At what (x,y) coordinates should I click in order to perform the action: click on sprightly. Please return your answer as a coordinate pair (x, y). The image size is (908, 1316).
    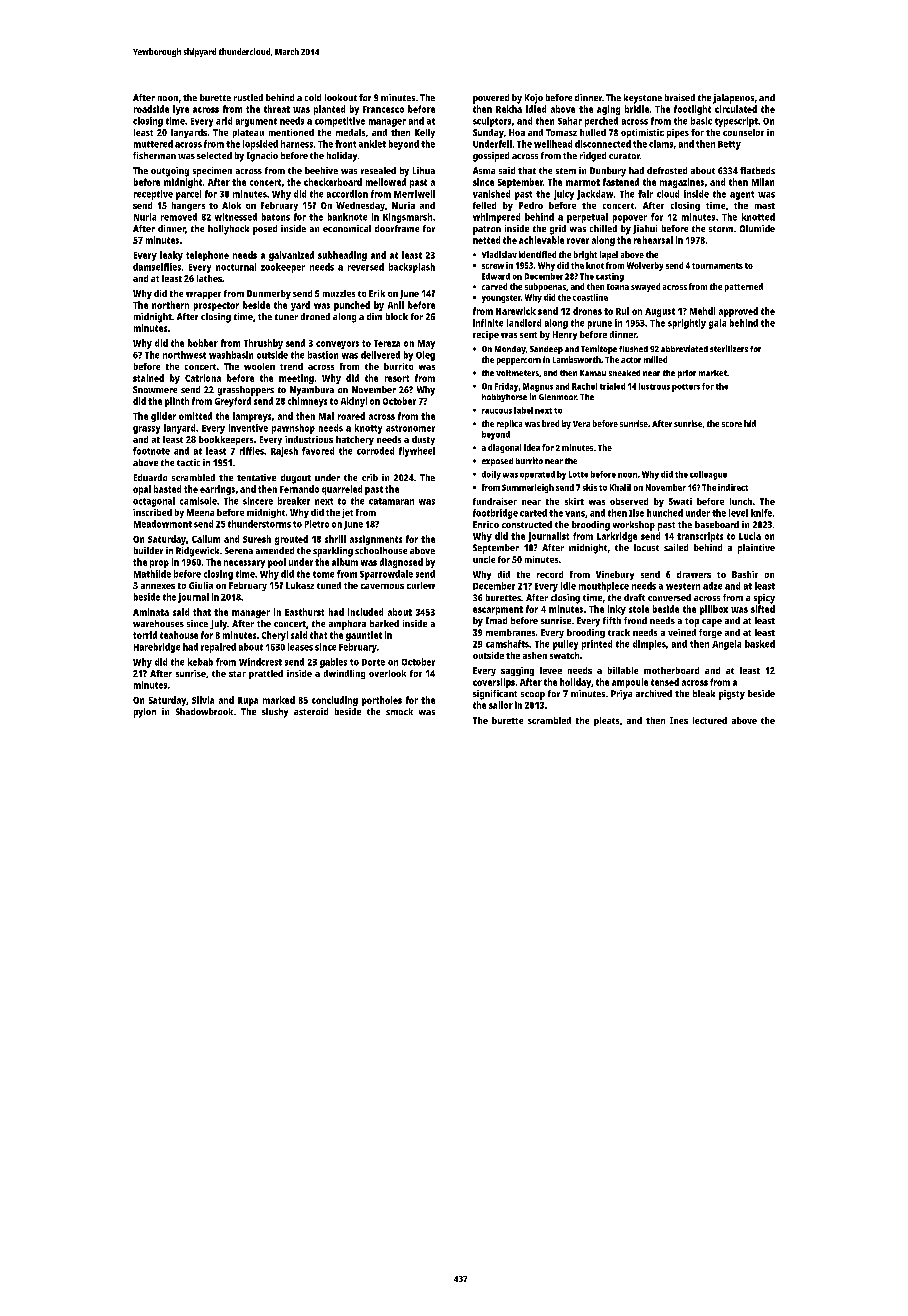
    Looking at the image, I should click on (687, 324).
